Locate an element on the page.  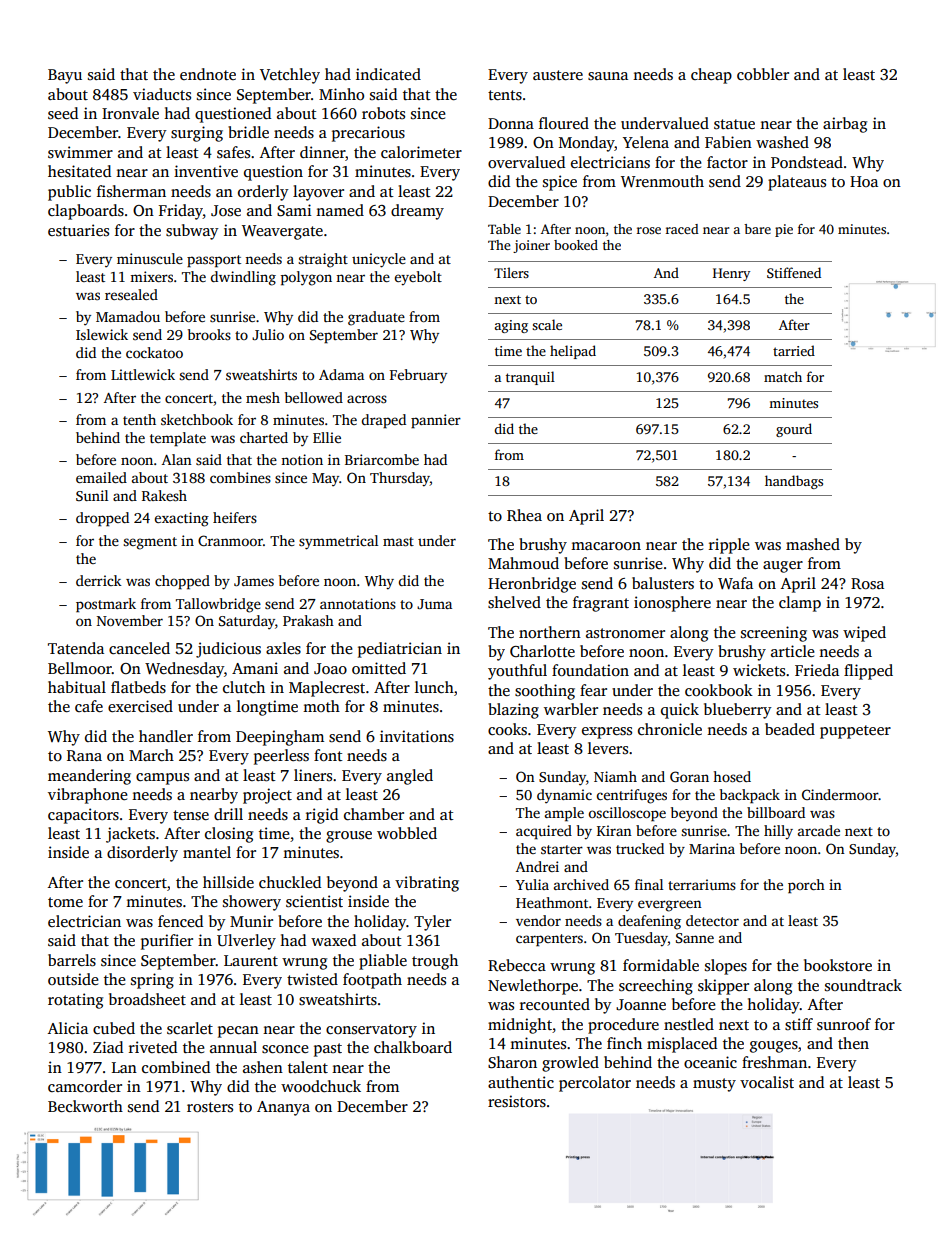
sauna is located at coordinates (608, 76).
